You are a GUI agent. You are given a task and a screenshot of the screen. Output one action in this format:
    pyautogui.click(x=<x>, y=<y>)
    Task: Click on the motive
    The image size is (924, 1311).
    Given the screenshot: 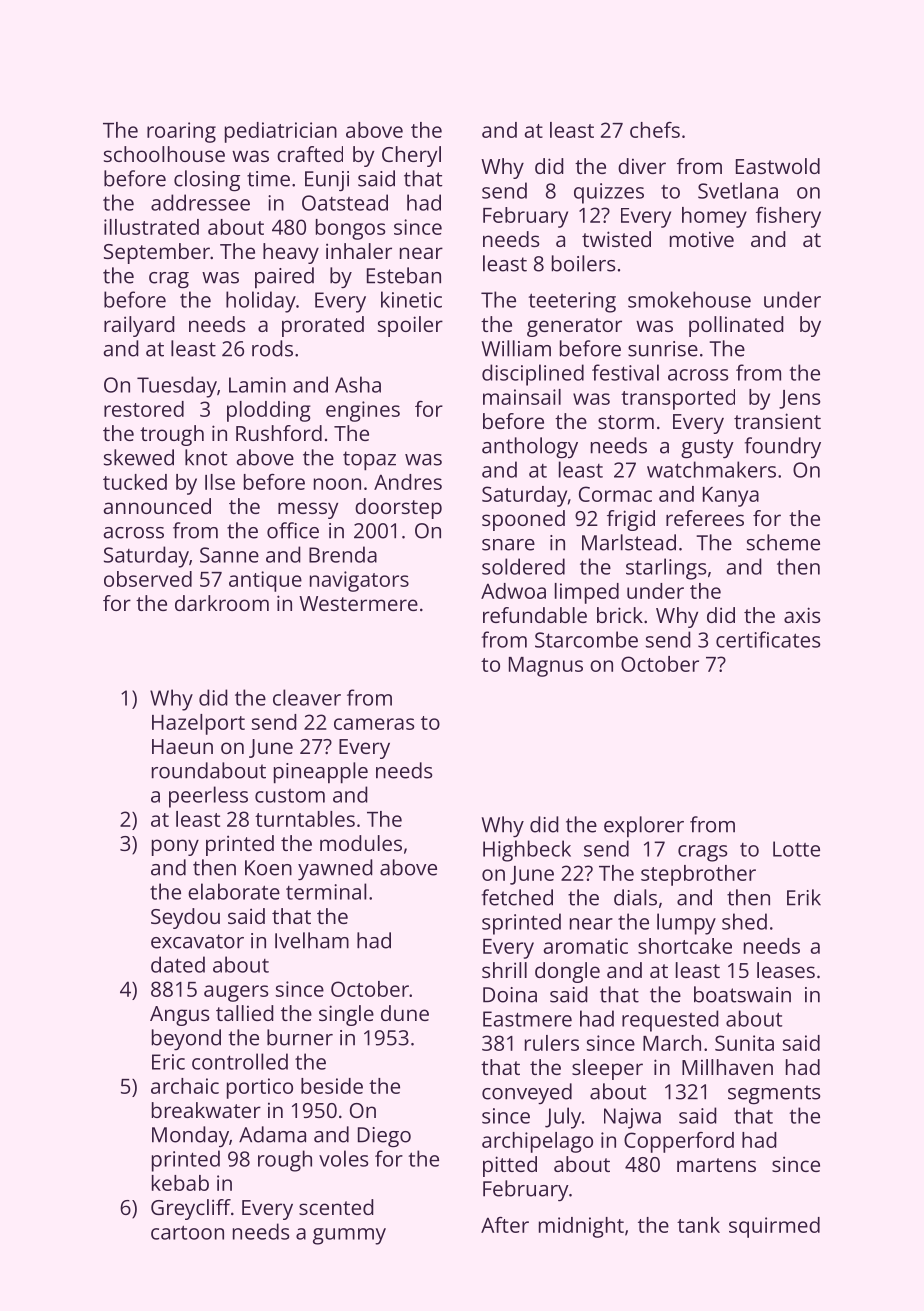 What is the action you would take?
    pyautogui.click(x=702, y=239)
